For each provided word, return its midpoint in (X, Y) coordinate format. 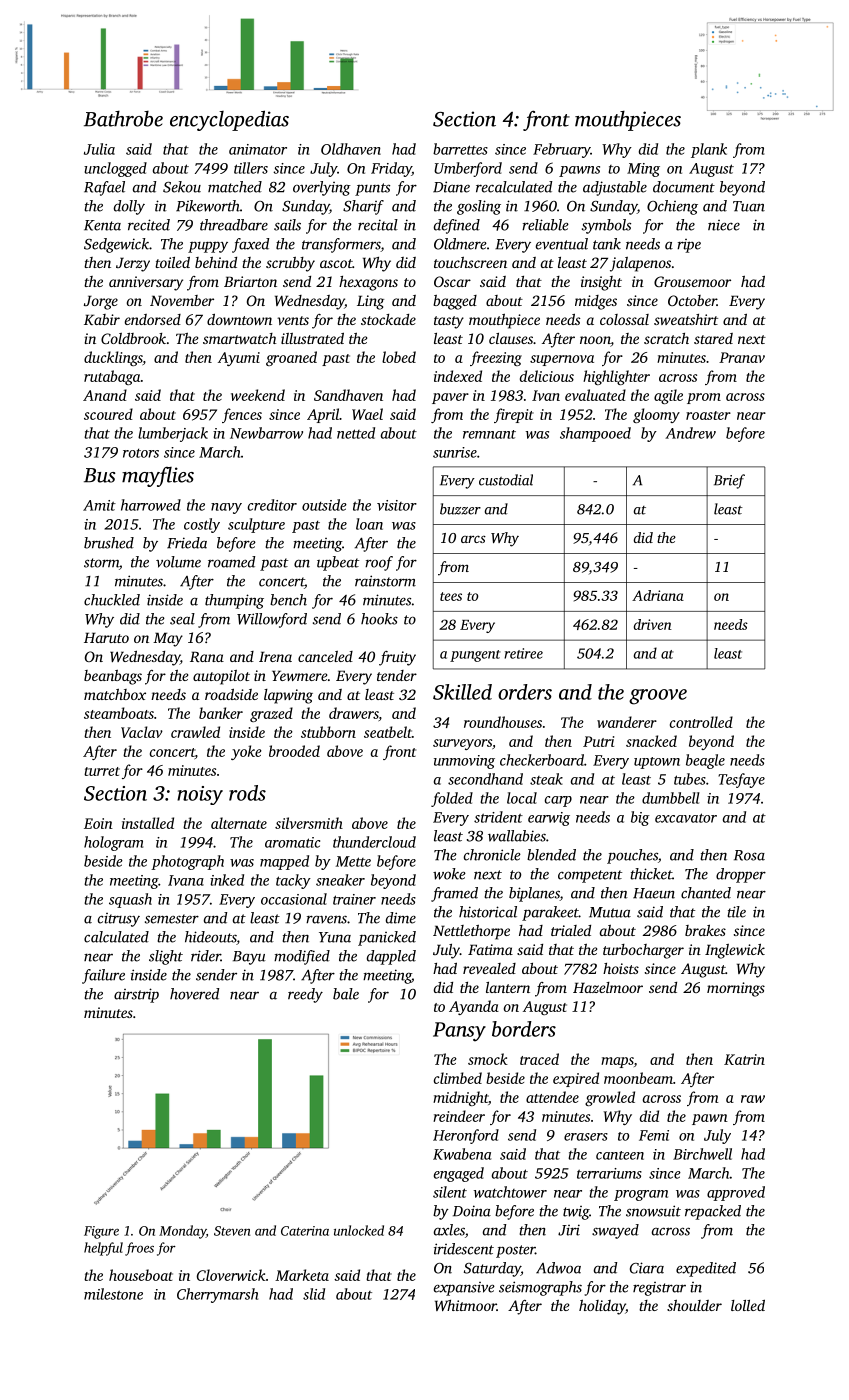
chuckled (112, 600)
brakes (705, 930)
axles (449, 1230)
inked (227, 880)
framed (454, 894)
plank (709, 150)
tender (397, 675)
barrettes (460, 149)
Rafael (104, 188)
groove (658, 697)
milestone (113, 1294)
